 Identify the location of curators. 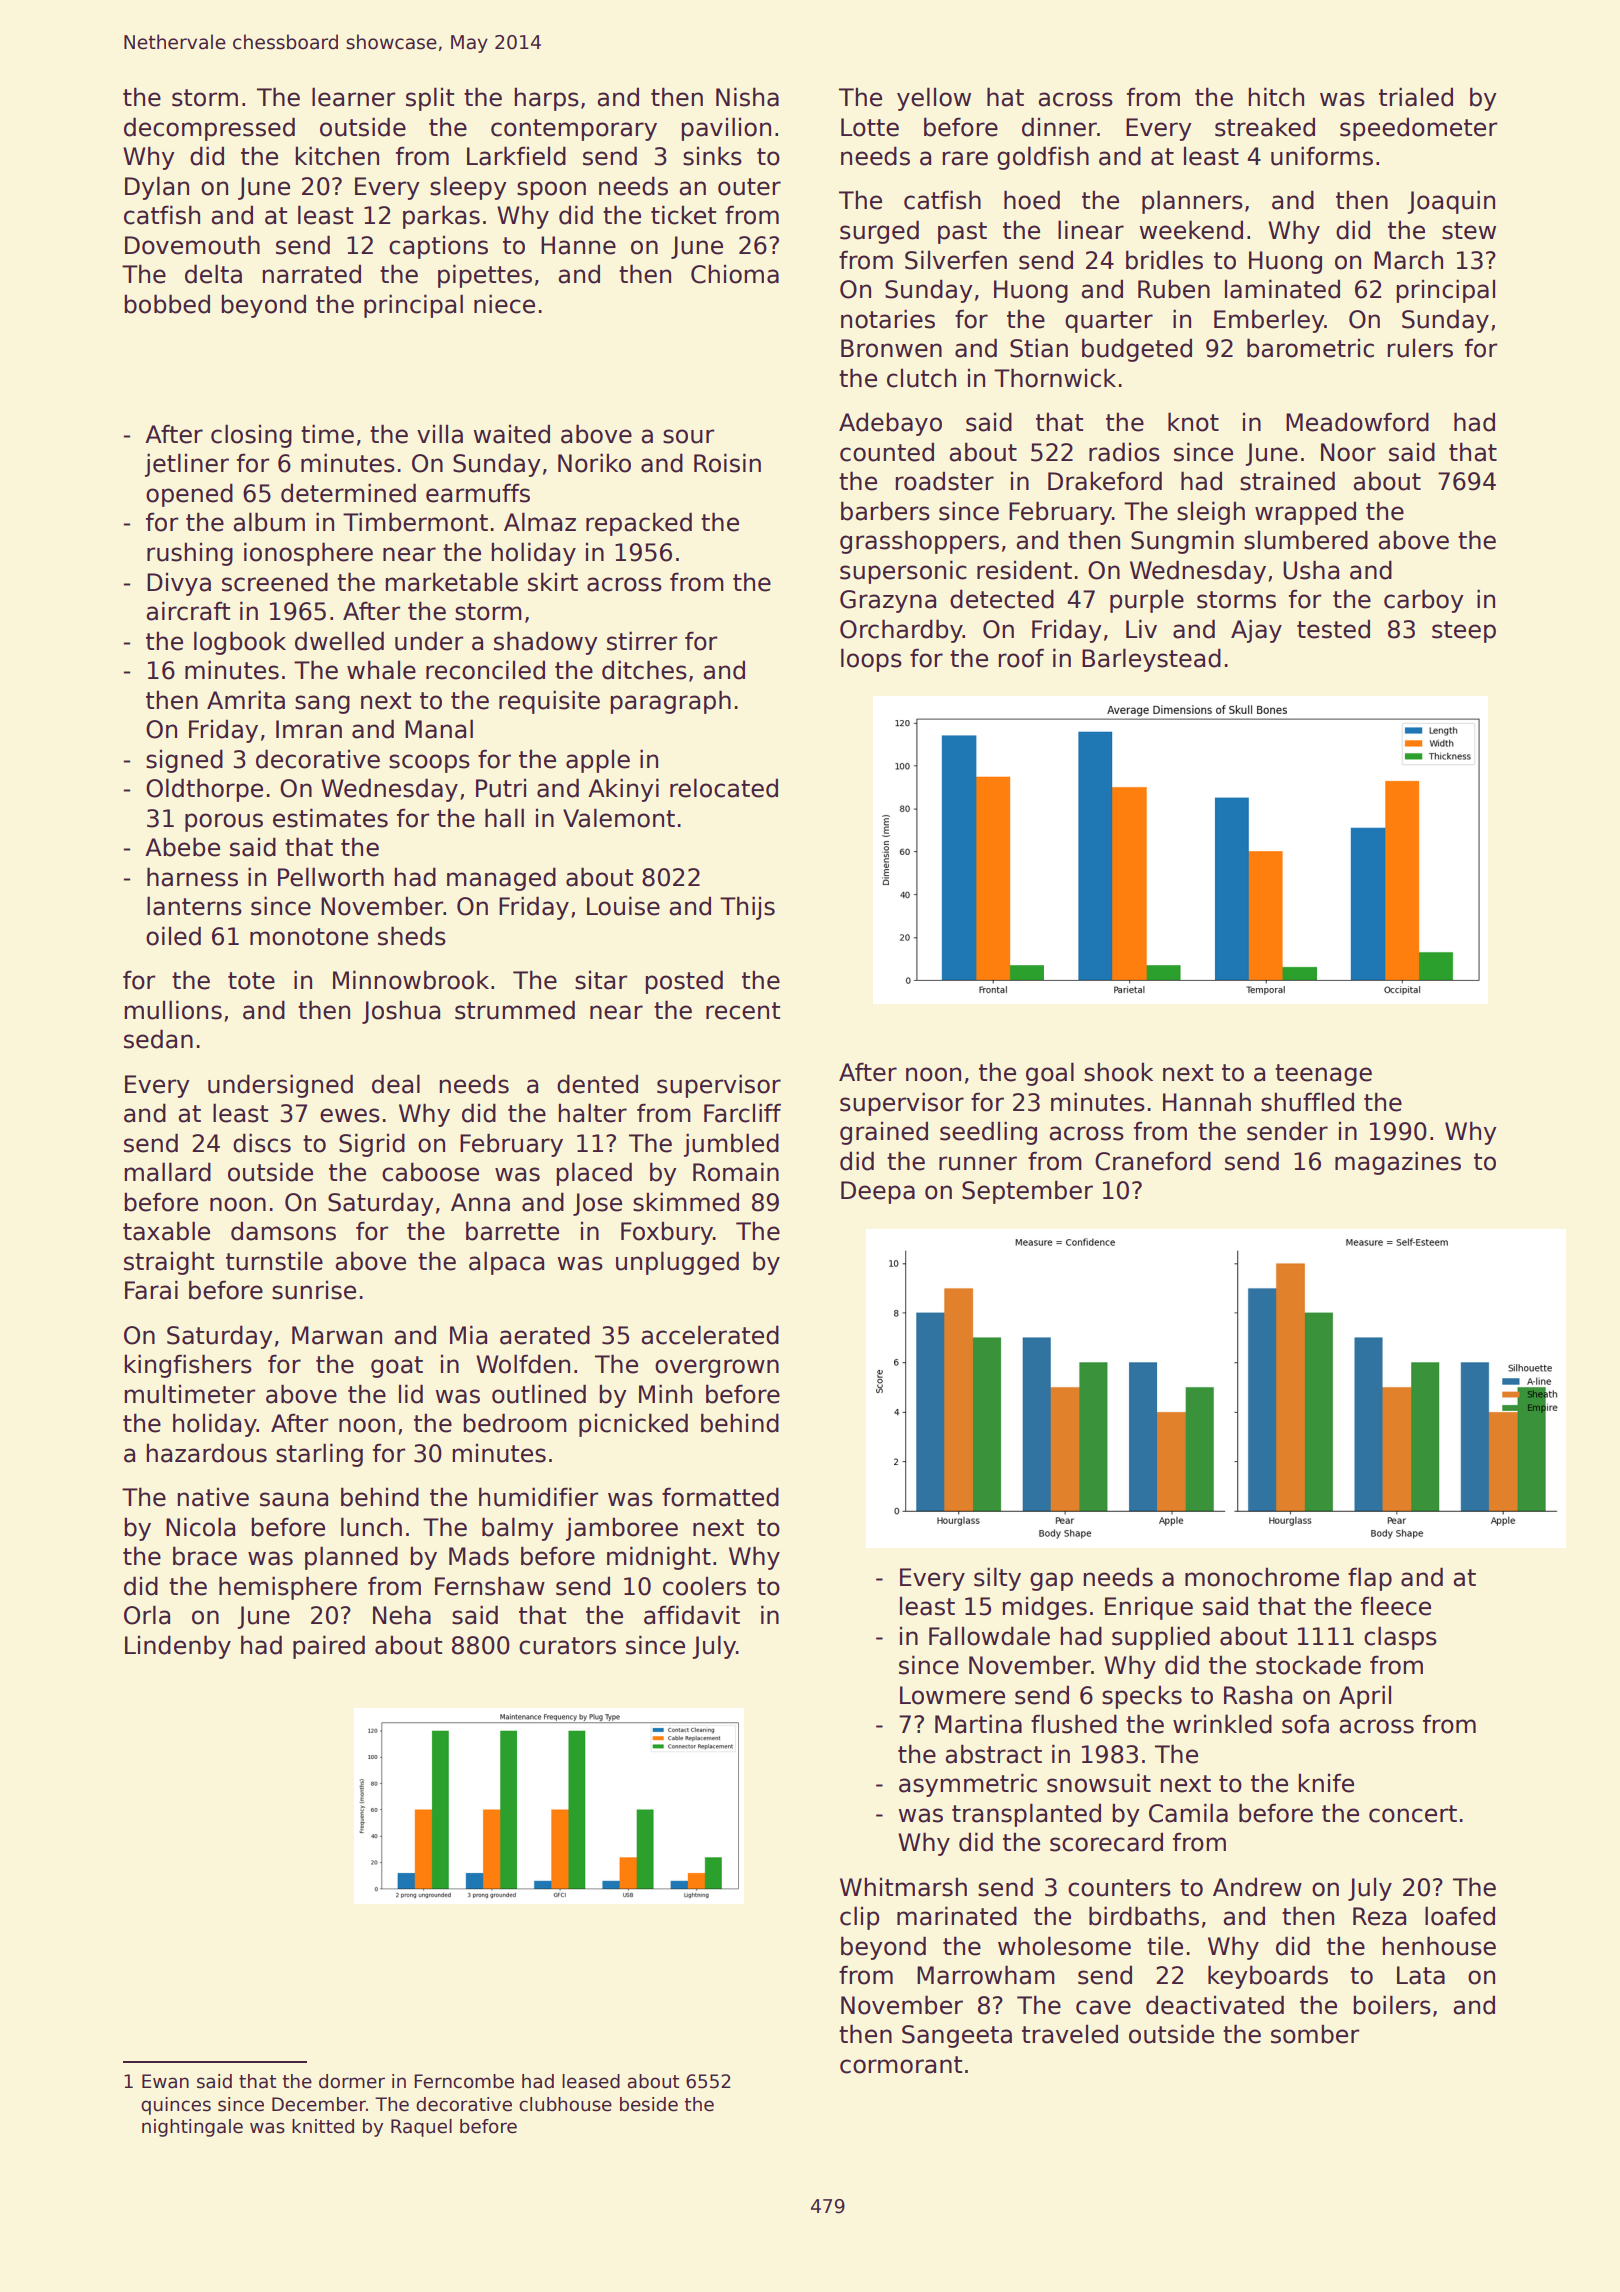
(567, 1646).
